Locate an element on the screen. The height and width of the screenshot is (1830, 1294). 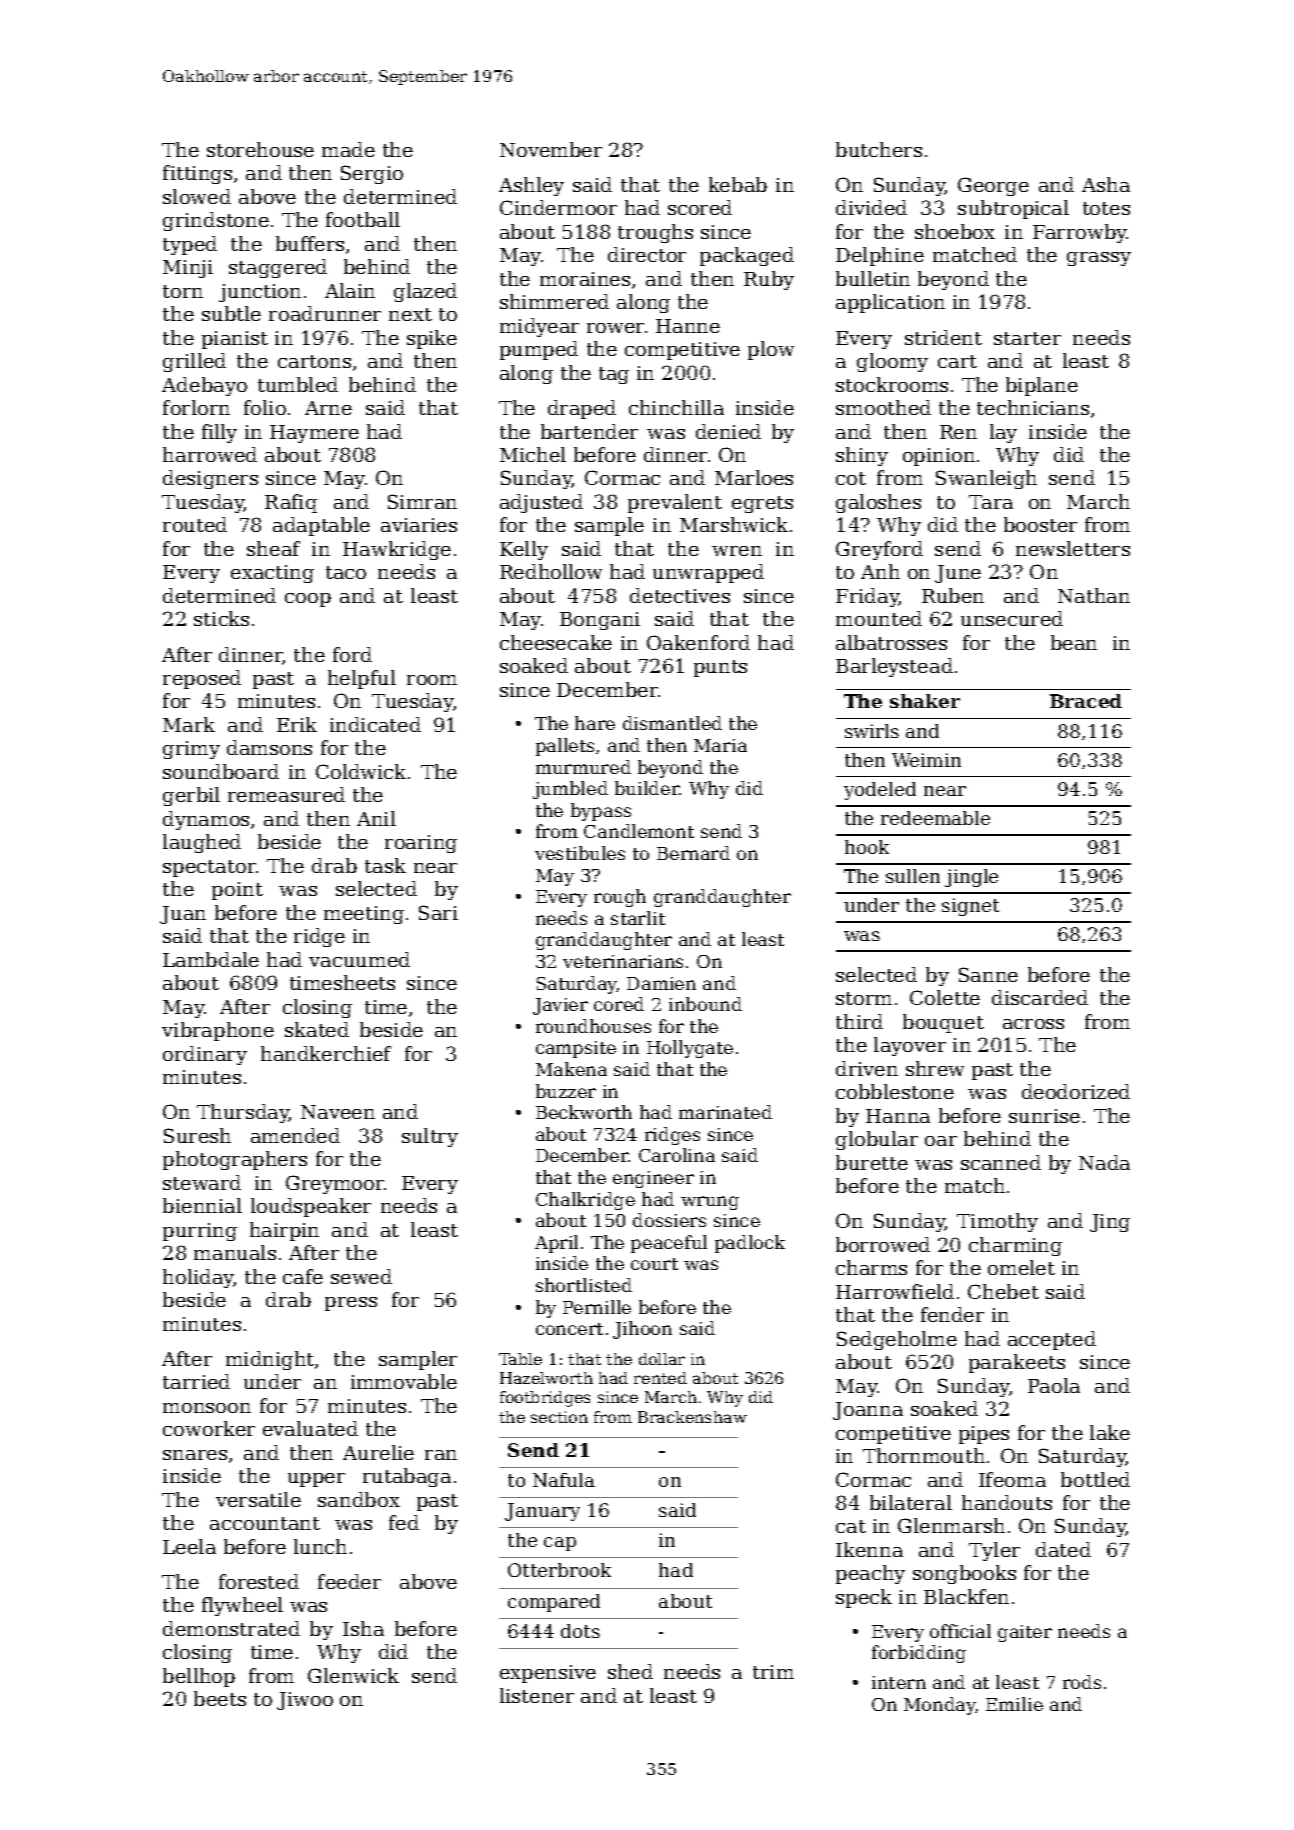
shrew is located at coordinates (935, 1068).
